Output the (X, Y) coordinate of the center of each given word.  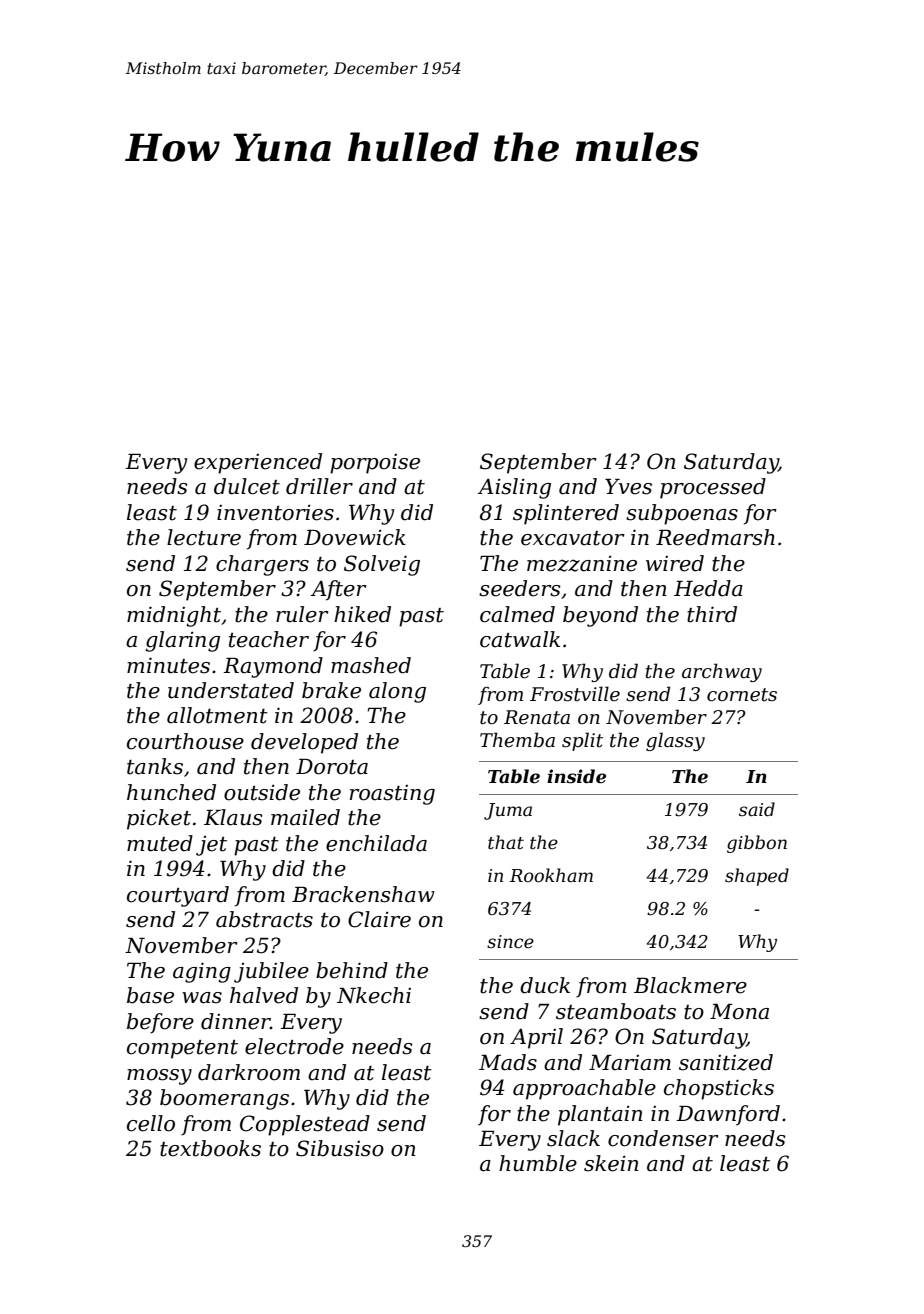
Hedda (708, 588)
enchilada (376, 843)
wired (675, 563)
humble (538, 1163)
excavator (573, 538)
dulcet (247, 486)
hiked (362, 614)
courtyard (178, 896)
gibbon (757, 844)
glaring (182, 641)
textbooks (210, 1148)
